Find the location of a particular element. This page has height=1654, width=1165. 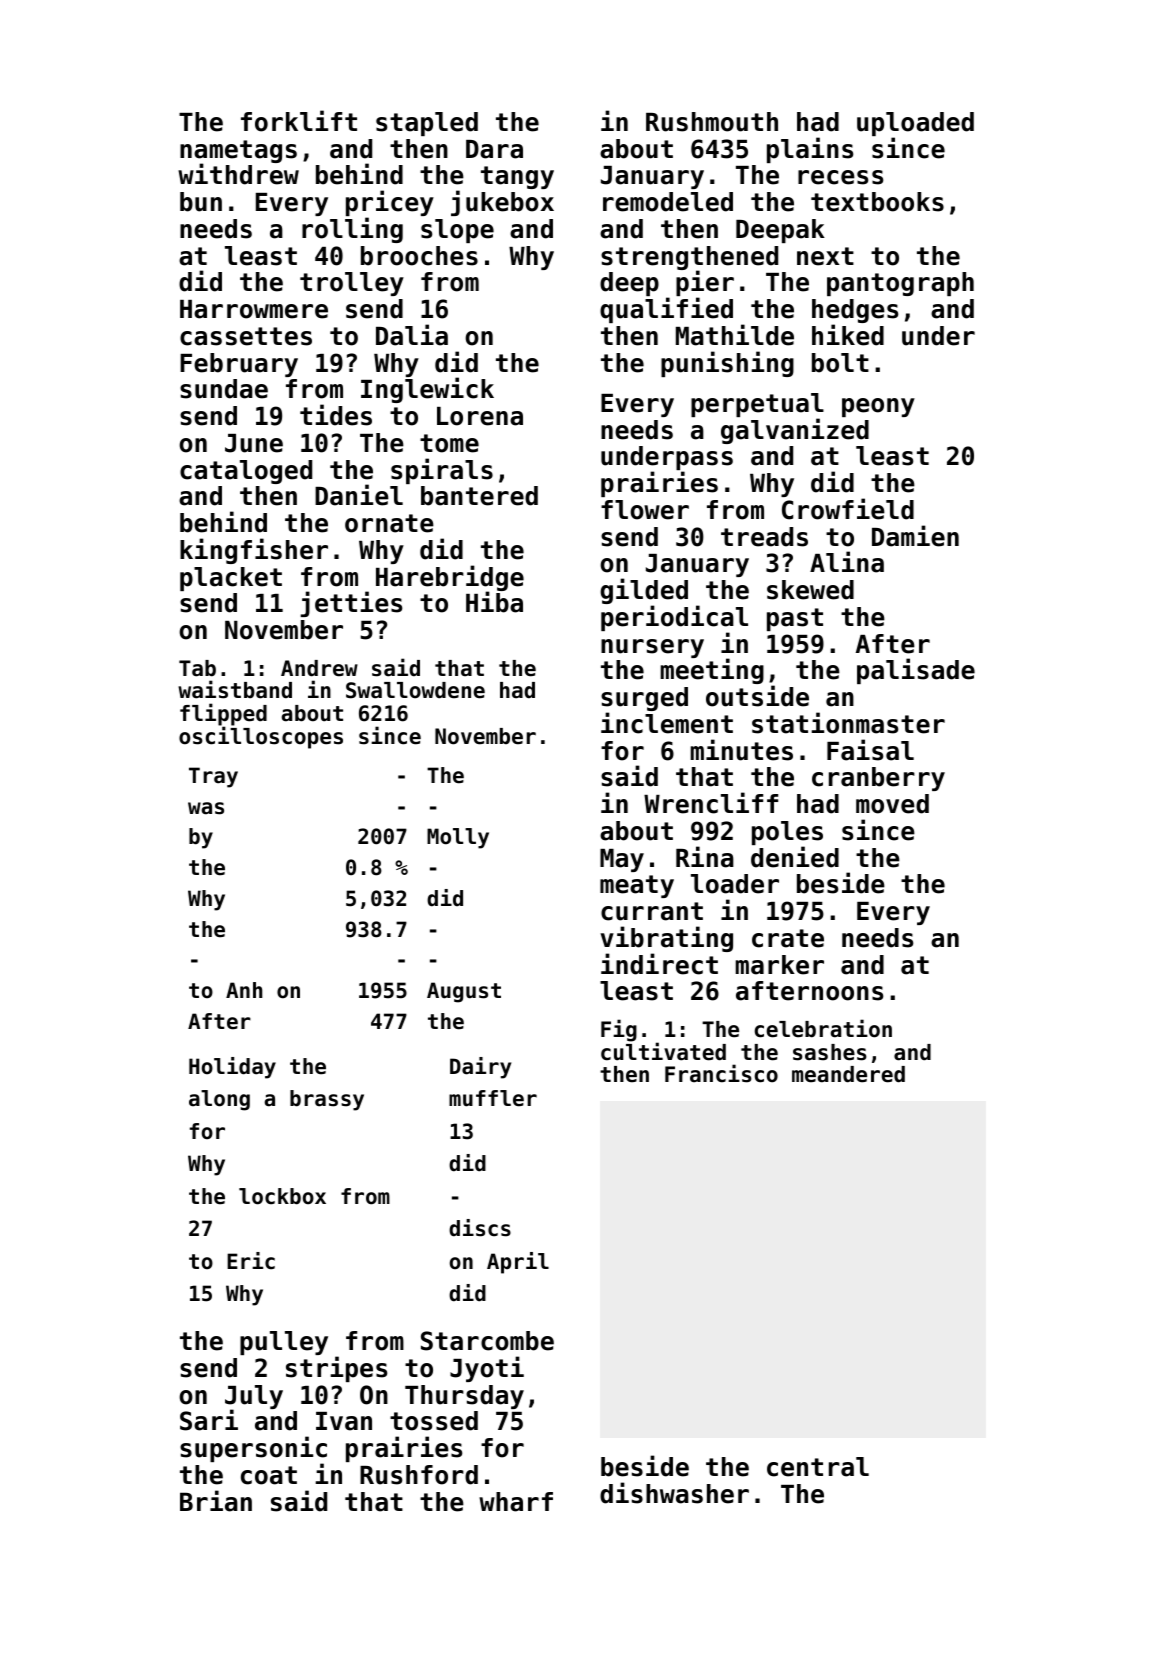

stationmaster is located at coordinates (848, 723).
